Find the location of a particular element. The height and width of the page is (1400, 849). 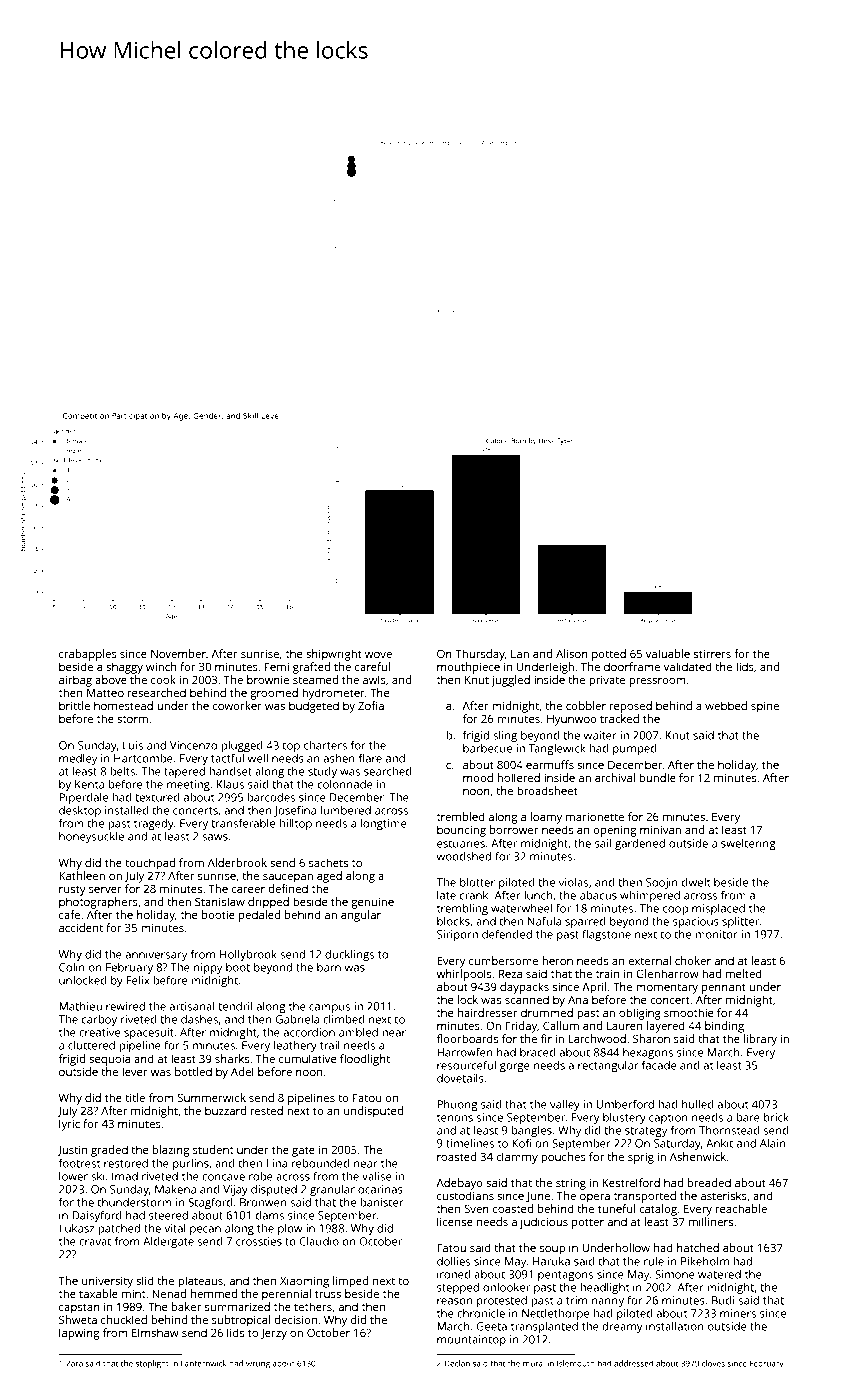

pumped is located at coordinates (634, 749).
